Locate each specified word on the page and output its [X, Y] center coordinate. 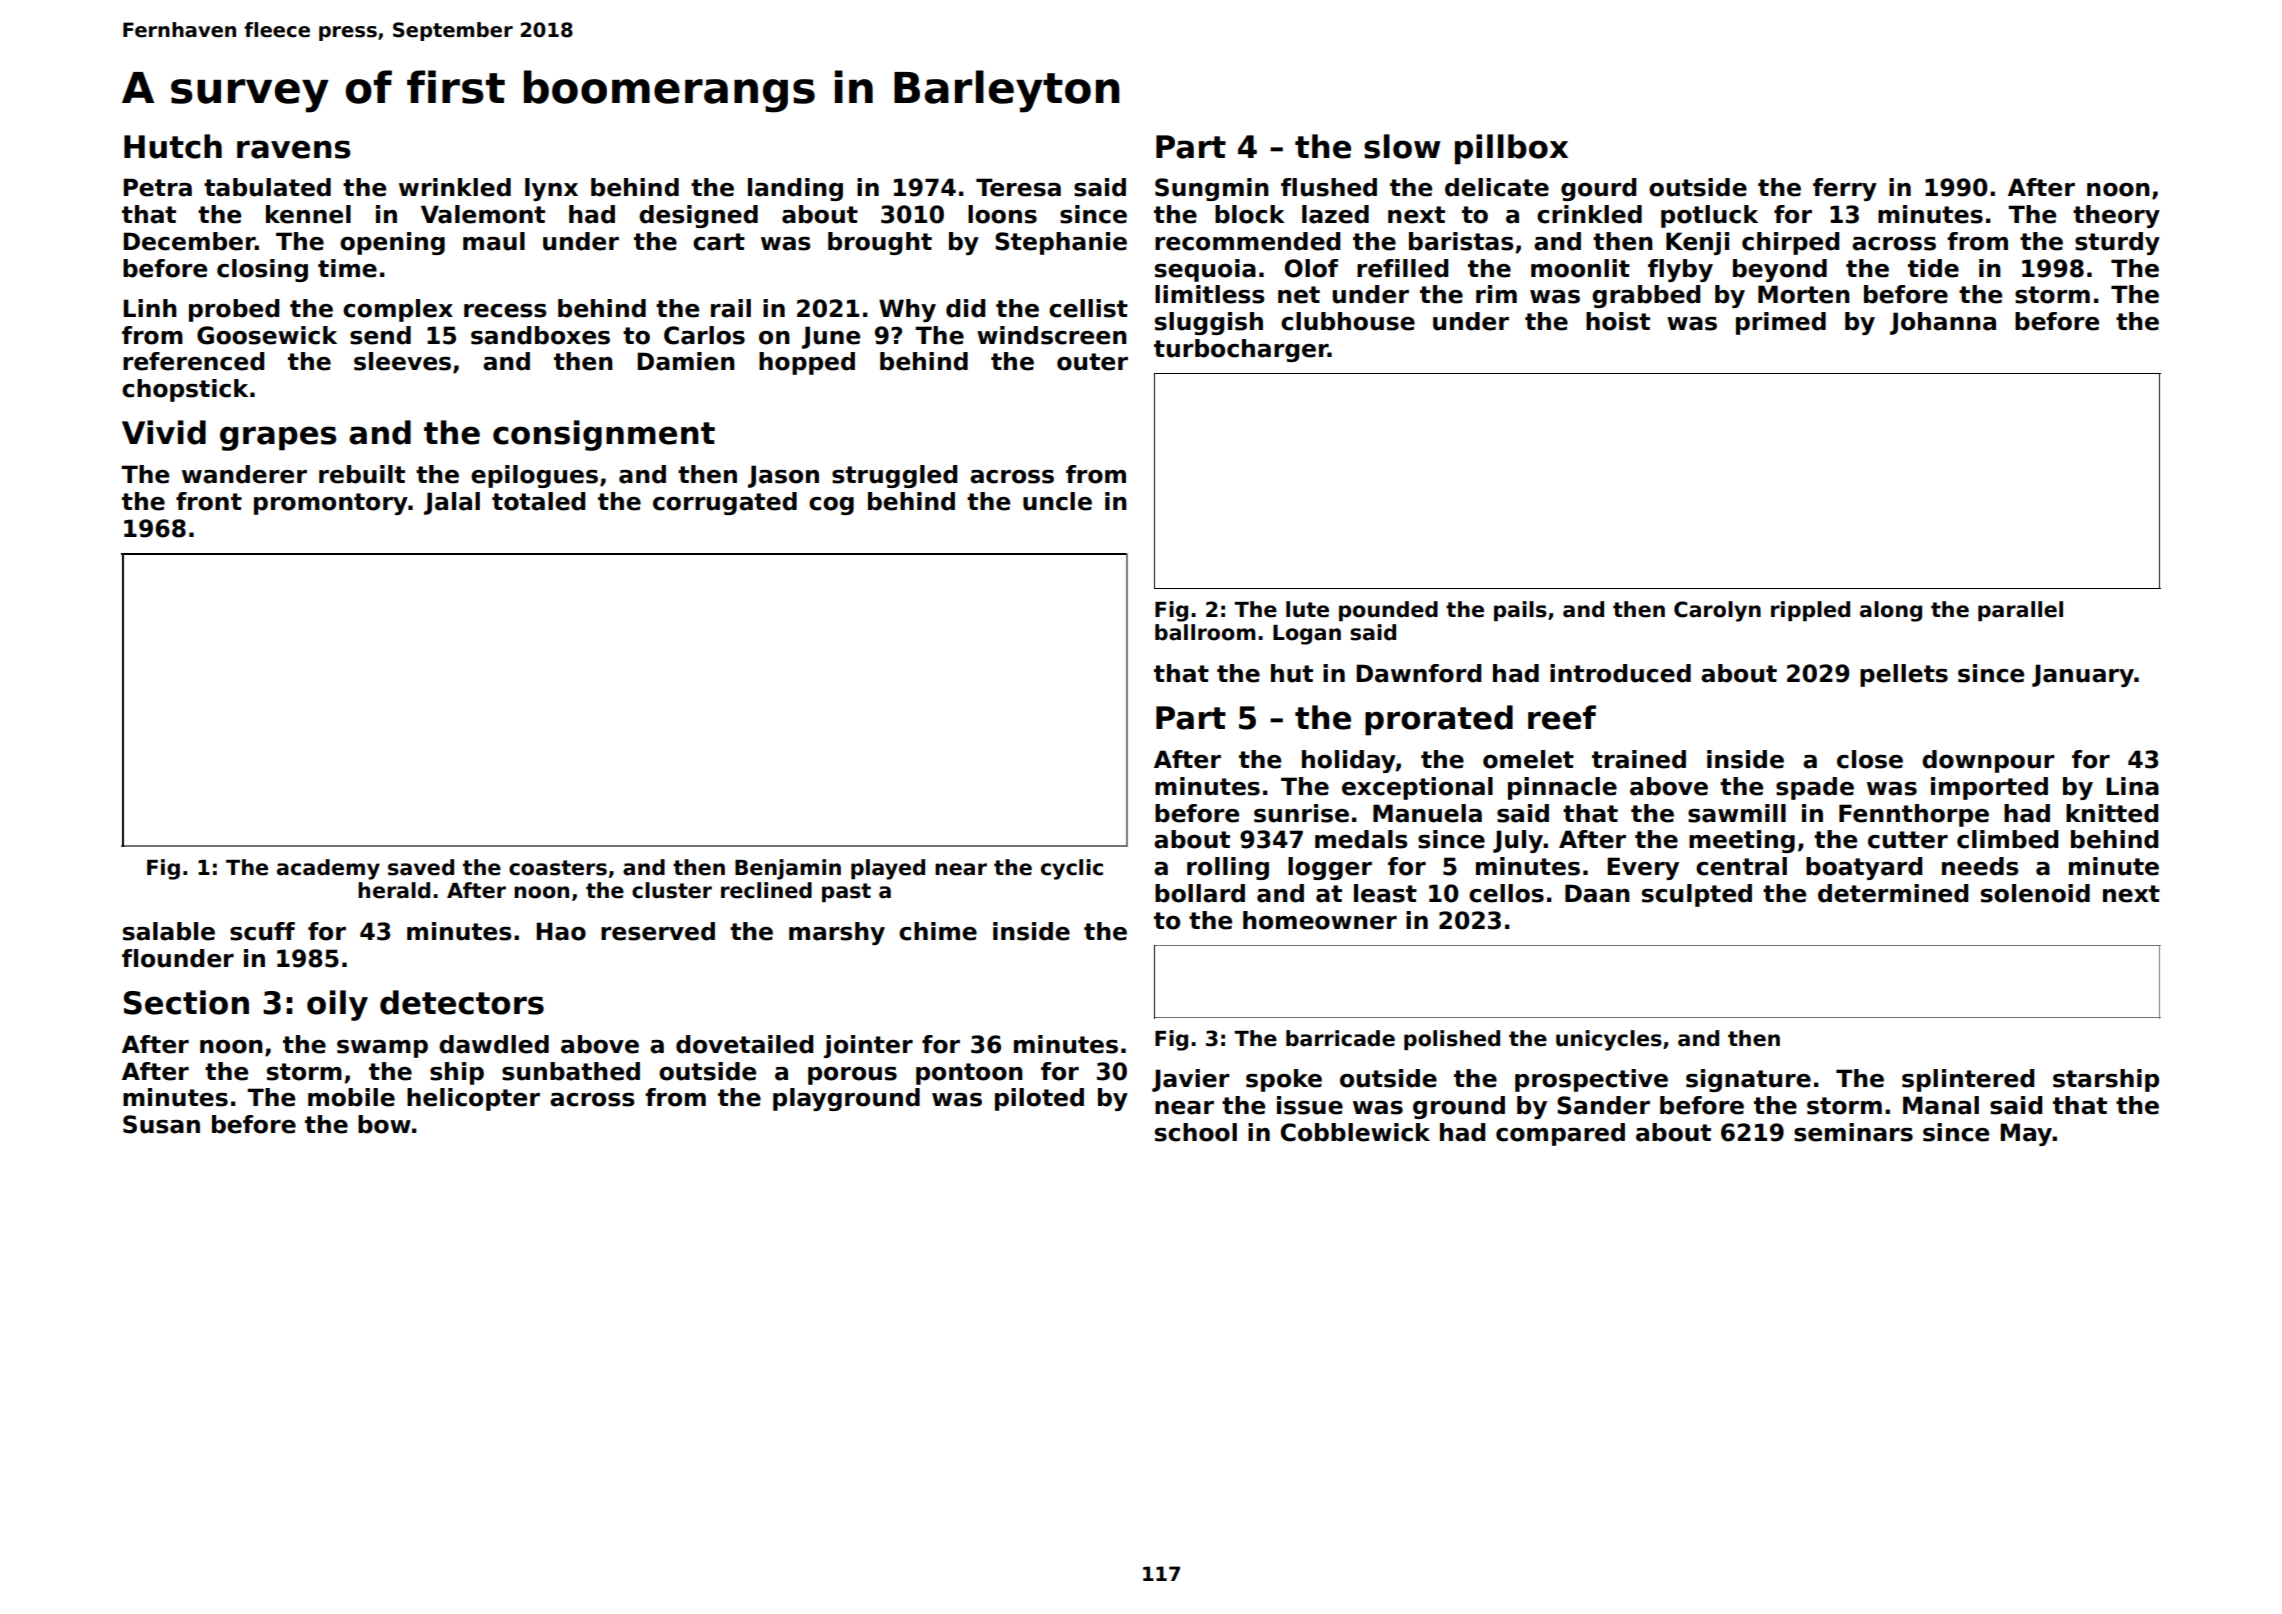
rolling [1228, 868]
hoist [1618, 321]
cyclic [1072, 869]
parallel [2020, 611]
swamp [382, 1049]
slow [1402, 146]
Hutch [173, 146]
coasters [558, 868]
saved [421, 867]
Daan [1597, 893]
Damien [686, 361]
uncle [1057, 501]
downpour [1988, 761]
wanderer [244, 474]
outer [1092, 362]
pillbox [1511, 149]
